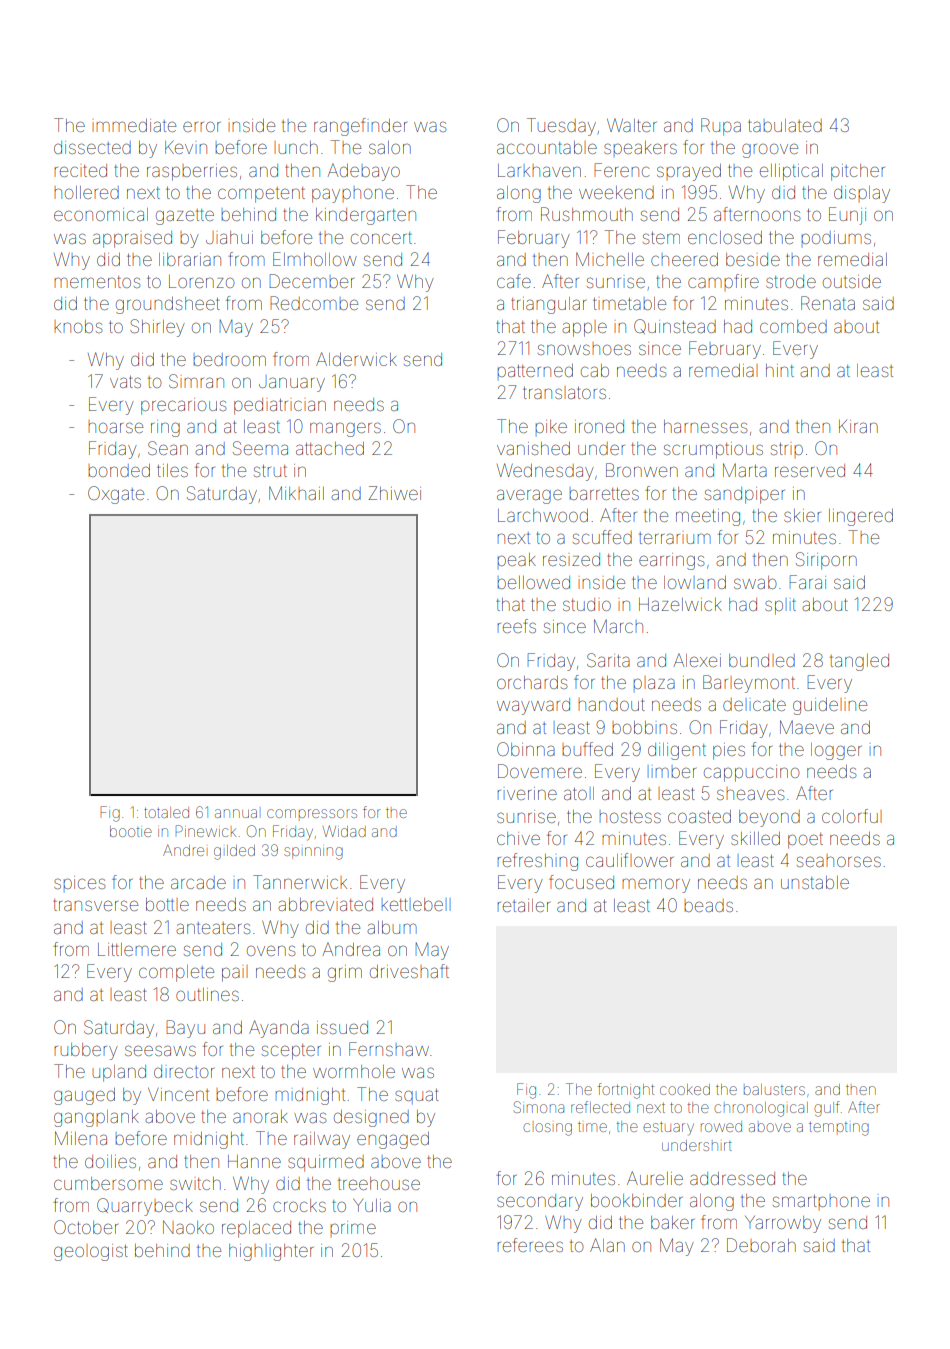 This document has height=1349, width=950. What do you see at coordinates (571, 559) in the document?
I see `resized` at bounding box center [571, 559].
